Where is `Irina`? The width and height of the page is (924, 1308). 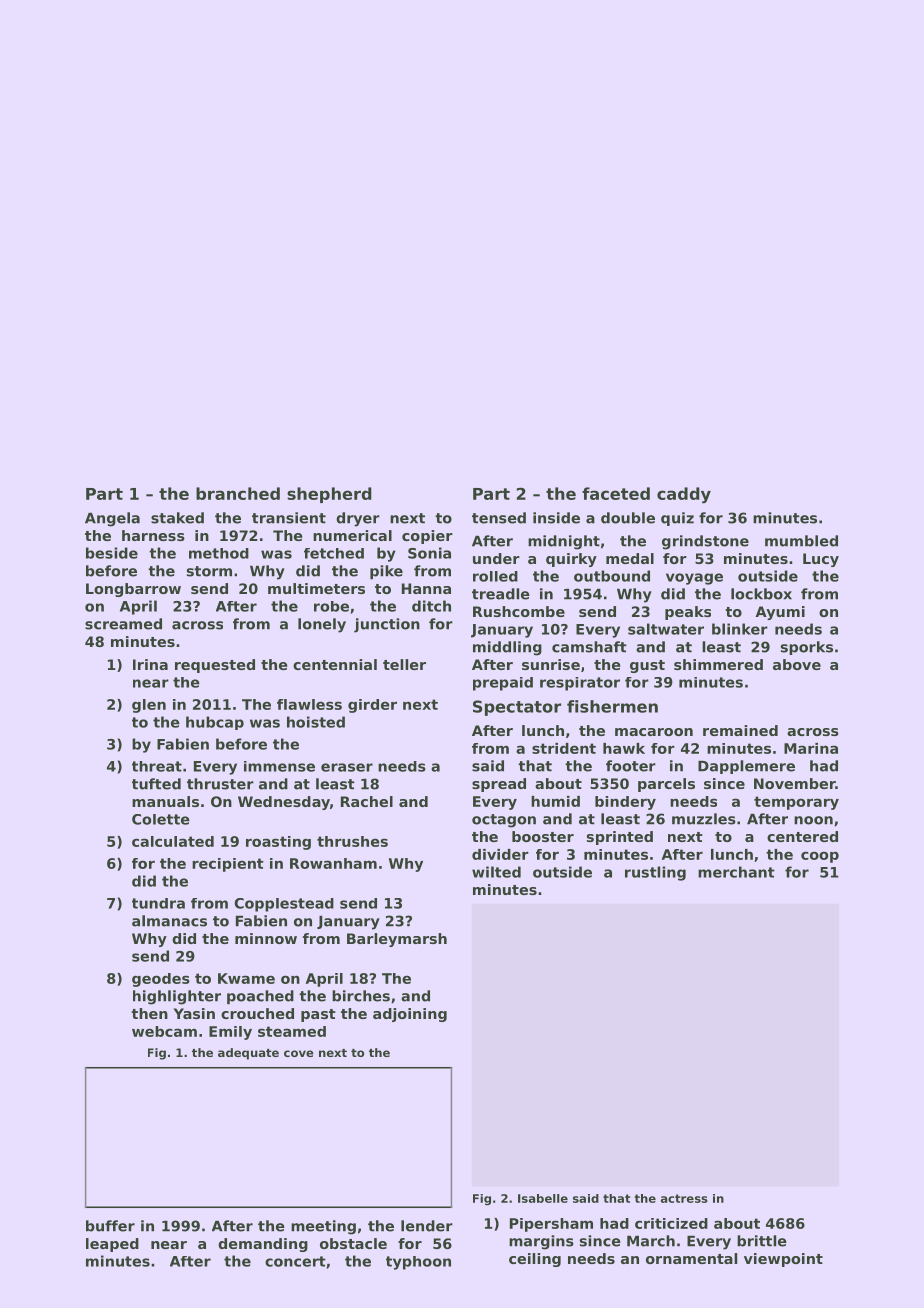 Irina is located at coordinates (150, 664).
